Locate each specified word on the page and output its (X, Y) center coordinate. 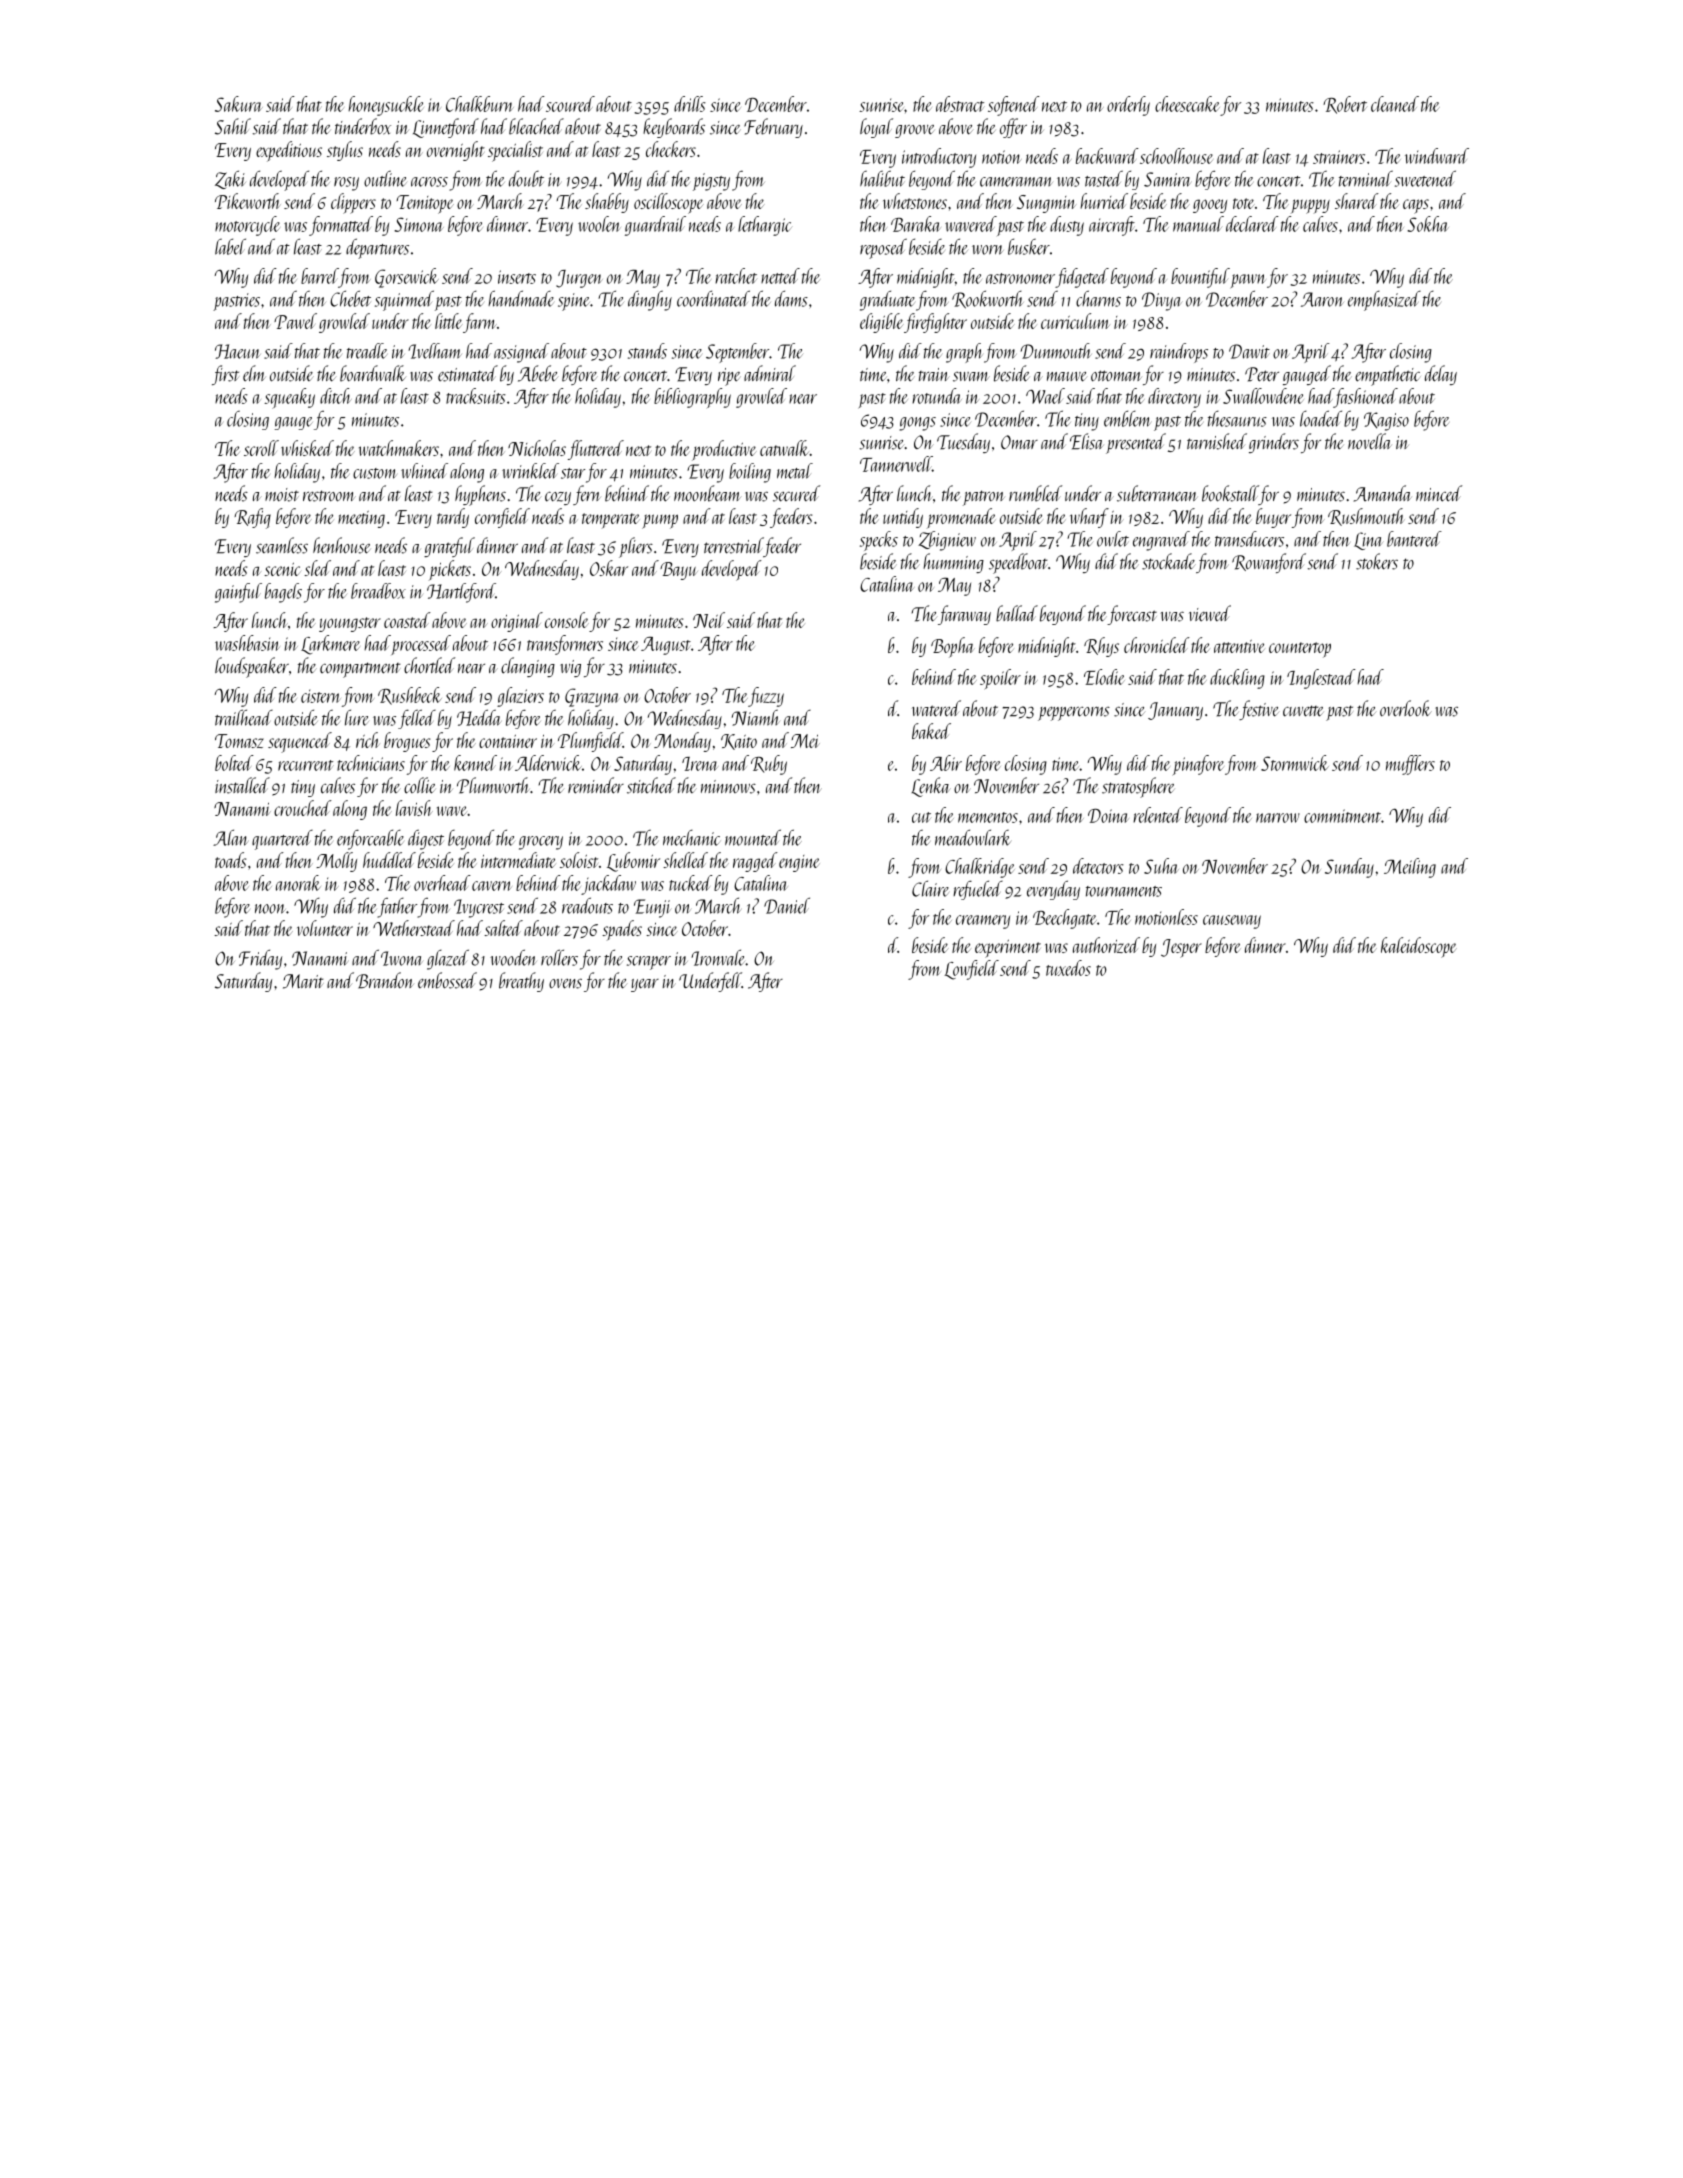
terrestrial (734, 545)
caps (1416, 206)
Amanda (1382, 493)
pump (660, 521)
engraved (1161, 541)
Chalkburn (480, 104)
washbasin (247, 643)
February (773, 128)
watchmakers (399, 448)
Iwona (402, 958)
